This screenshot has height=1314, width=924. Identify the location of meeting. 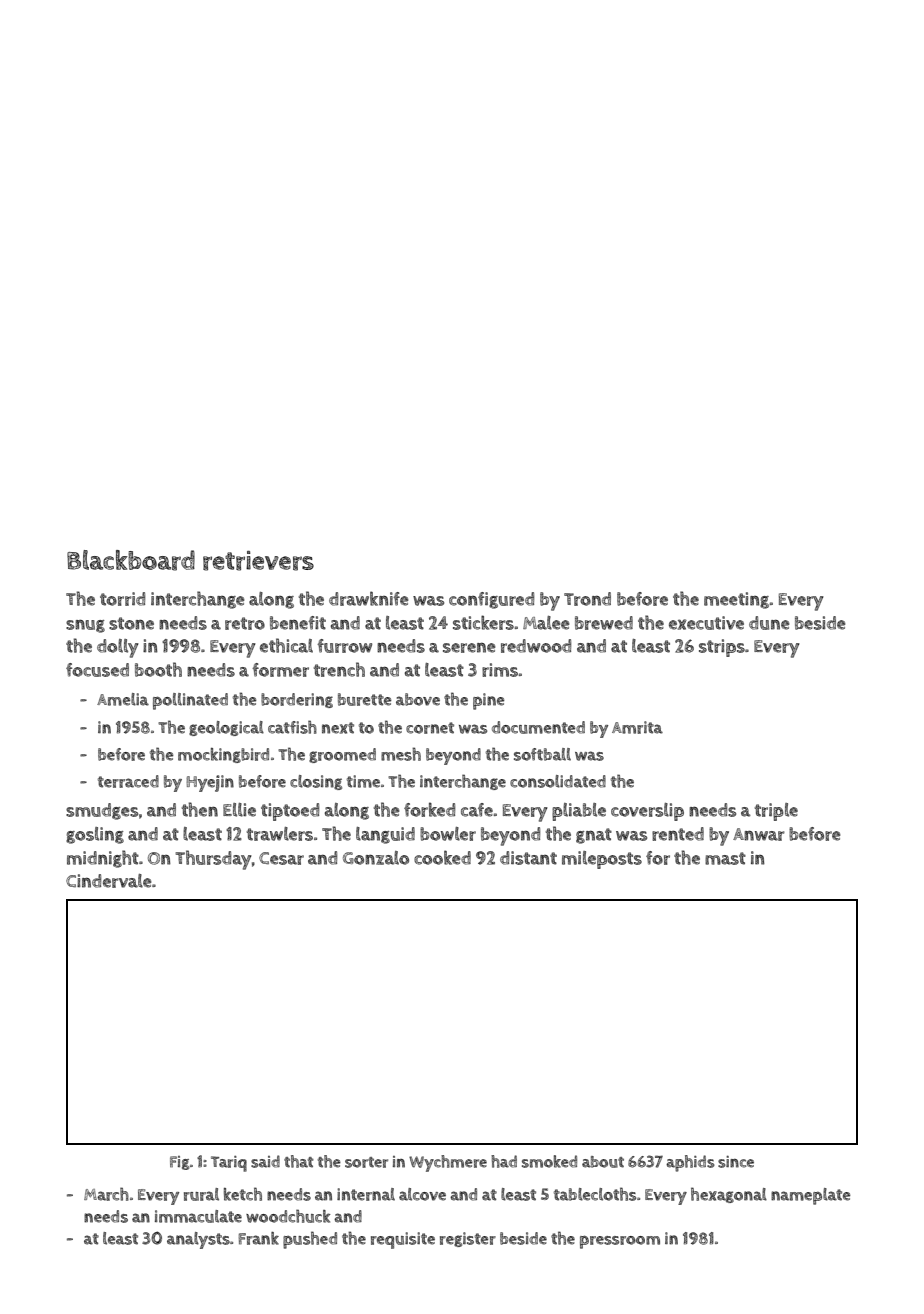
(737, 600).
